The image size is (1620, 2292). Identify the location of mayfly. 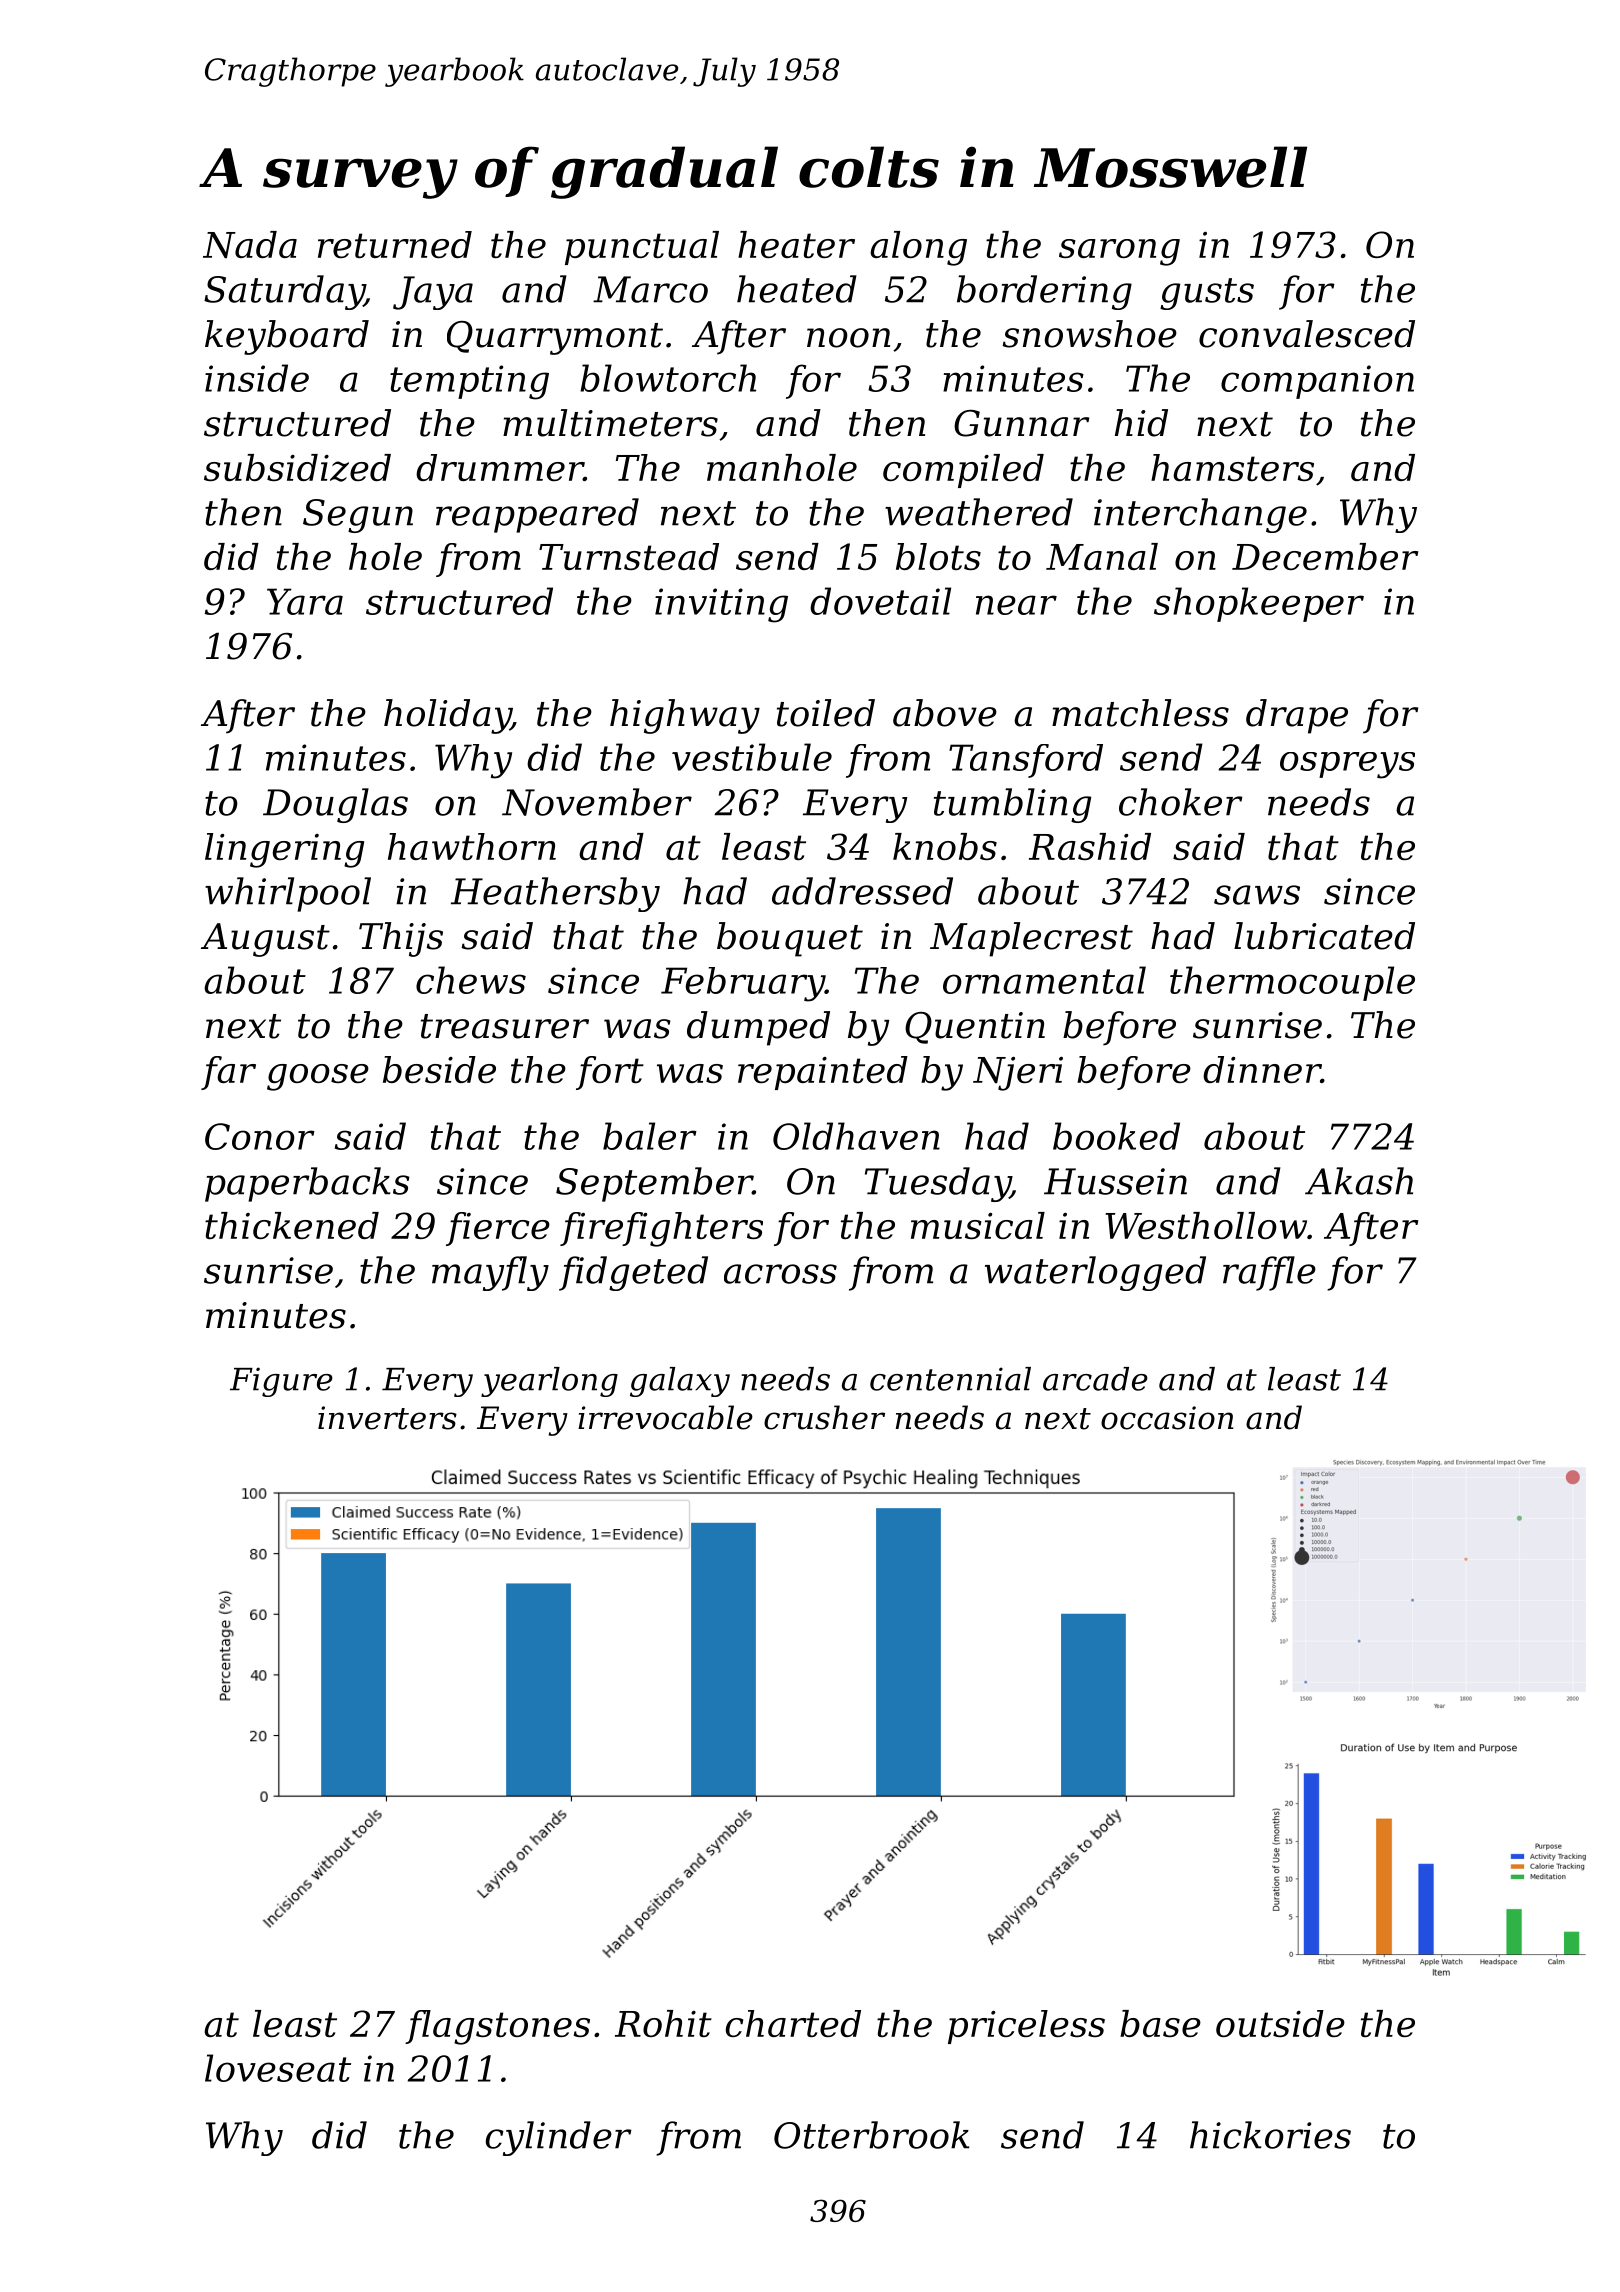
(490, 1273).
